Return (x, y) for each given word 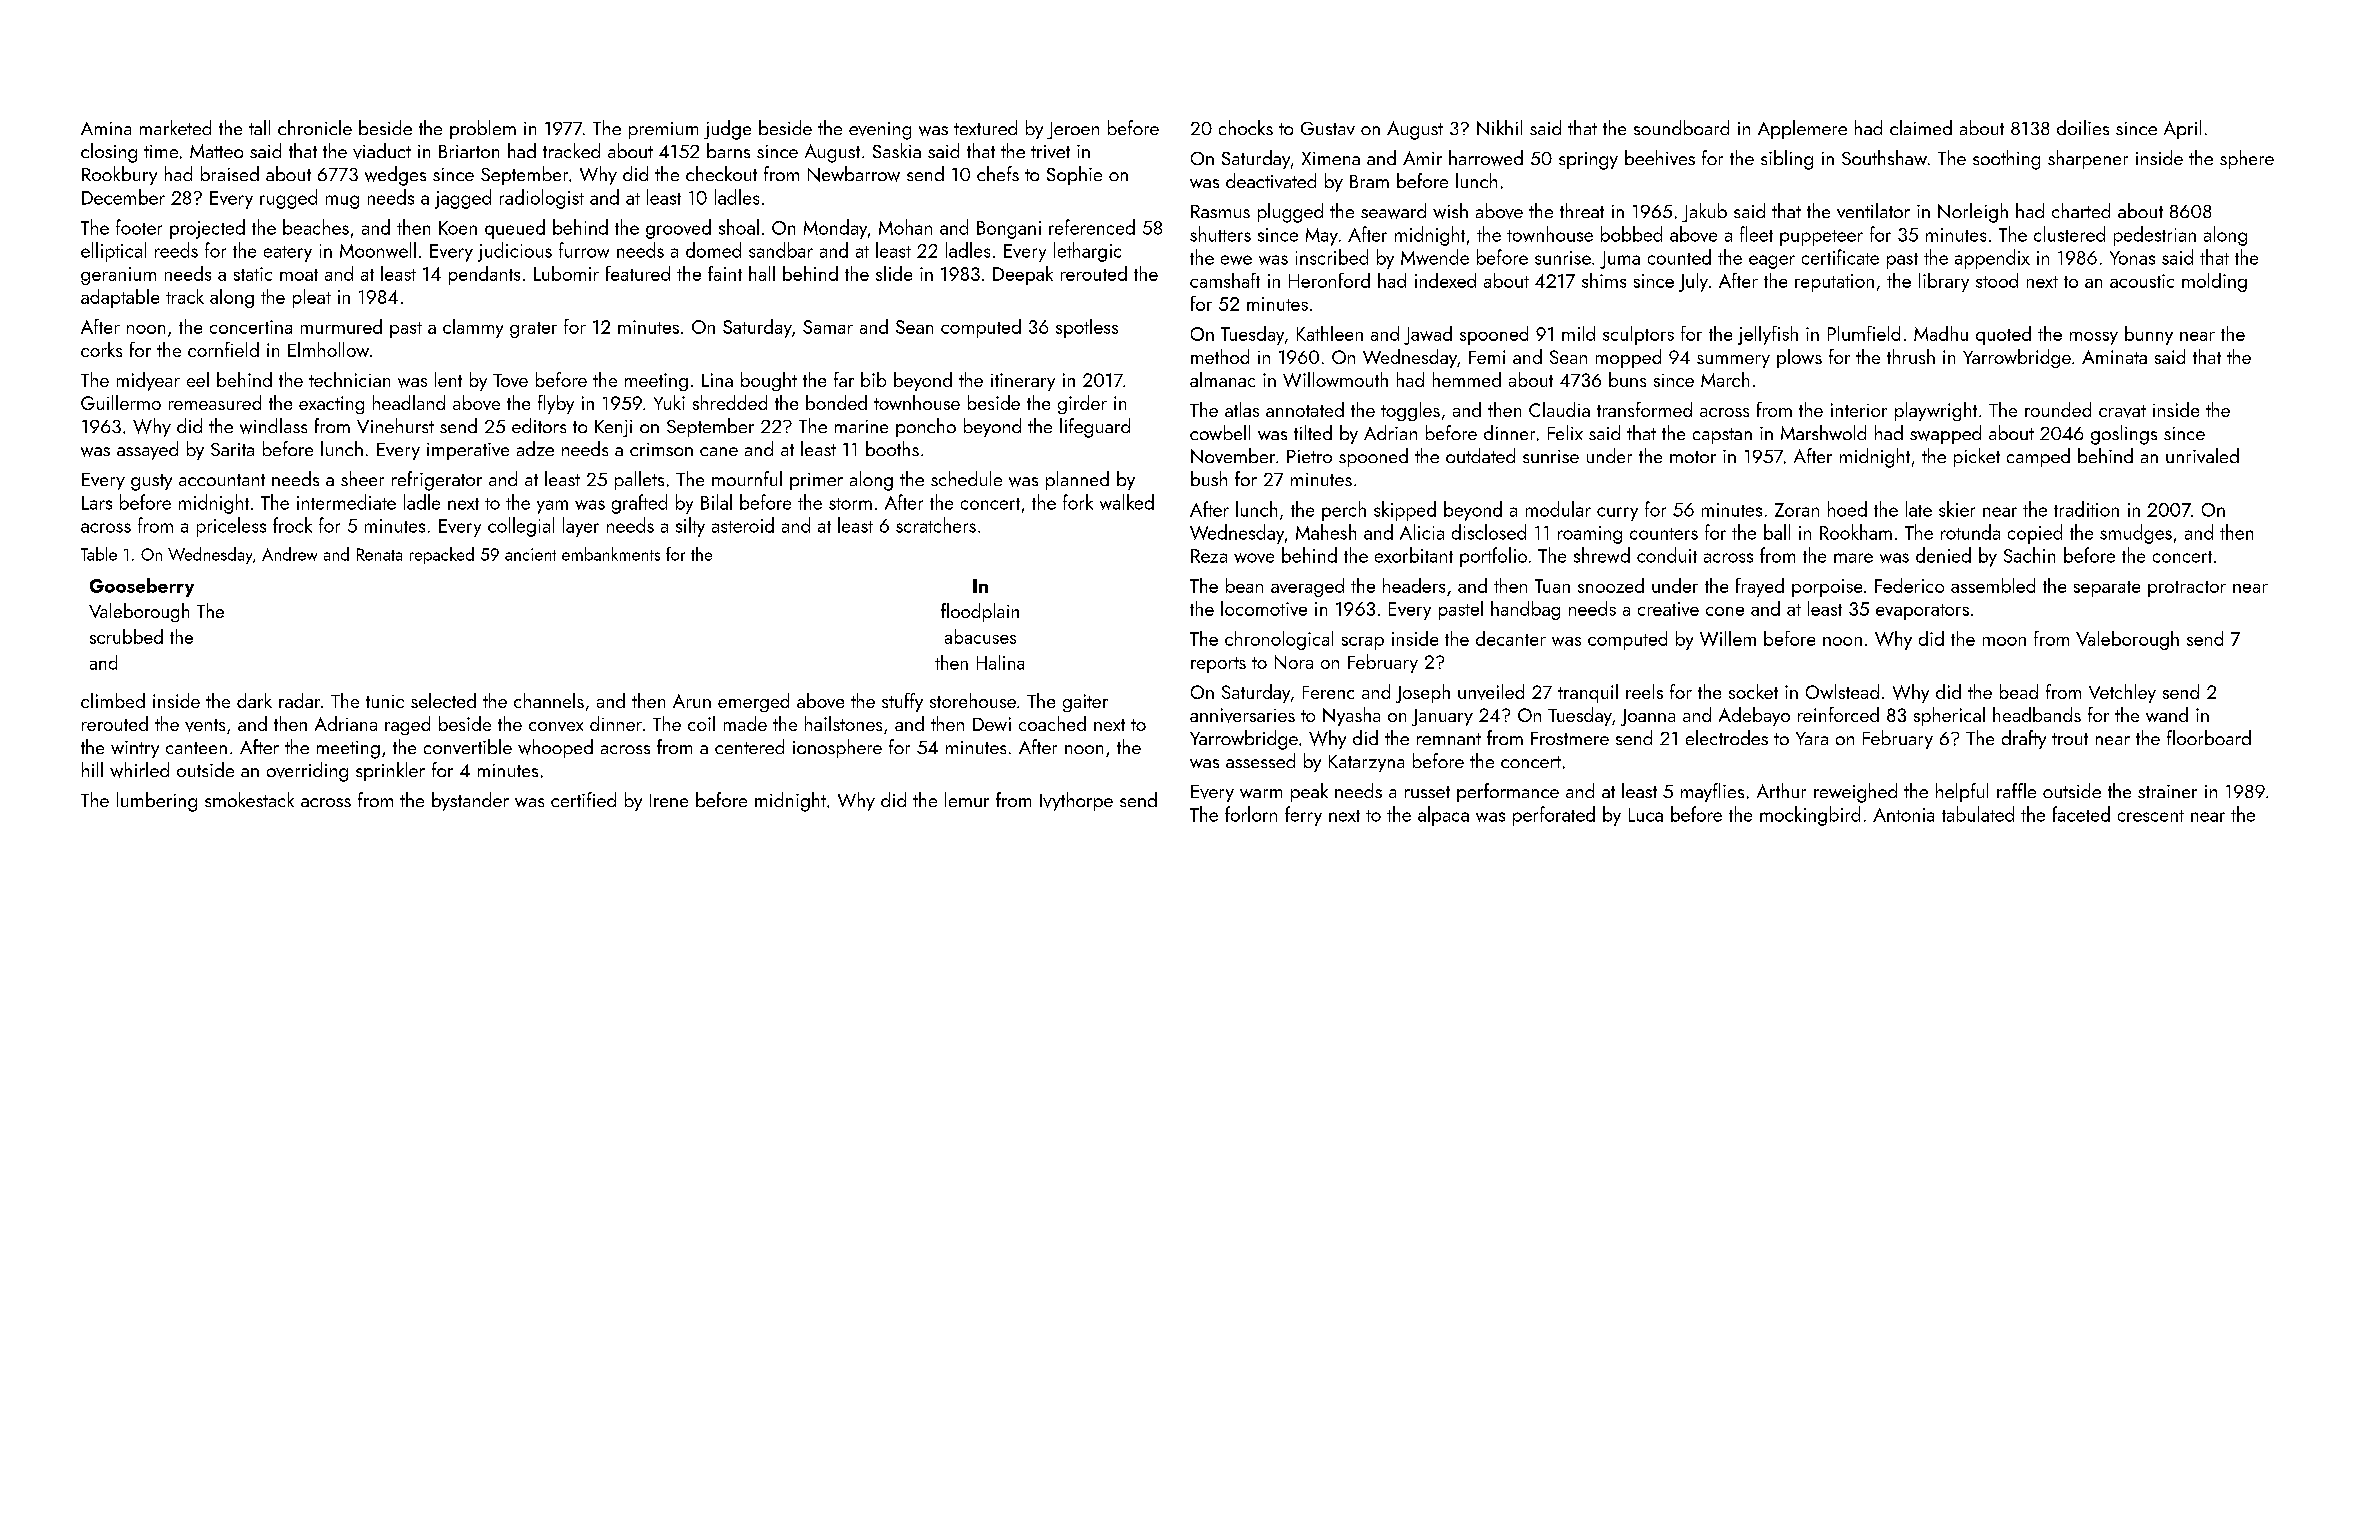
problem (483, 129)
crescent (2151, 816)
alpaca (1443, 816)
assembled (1993, 585)
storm (850, 504)
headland (409, 402)
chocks (1246, 127)
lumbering (157, 802)
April (2182, 129)
